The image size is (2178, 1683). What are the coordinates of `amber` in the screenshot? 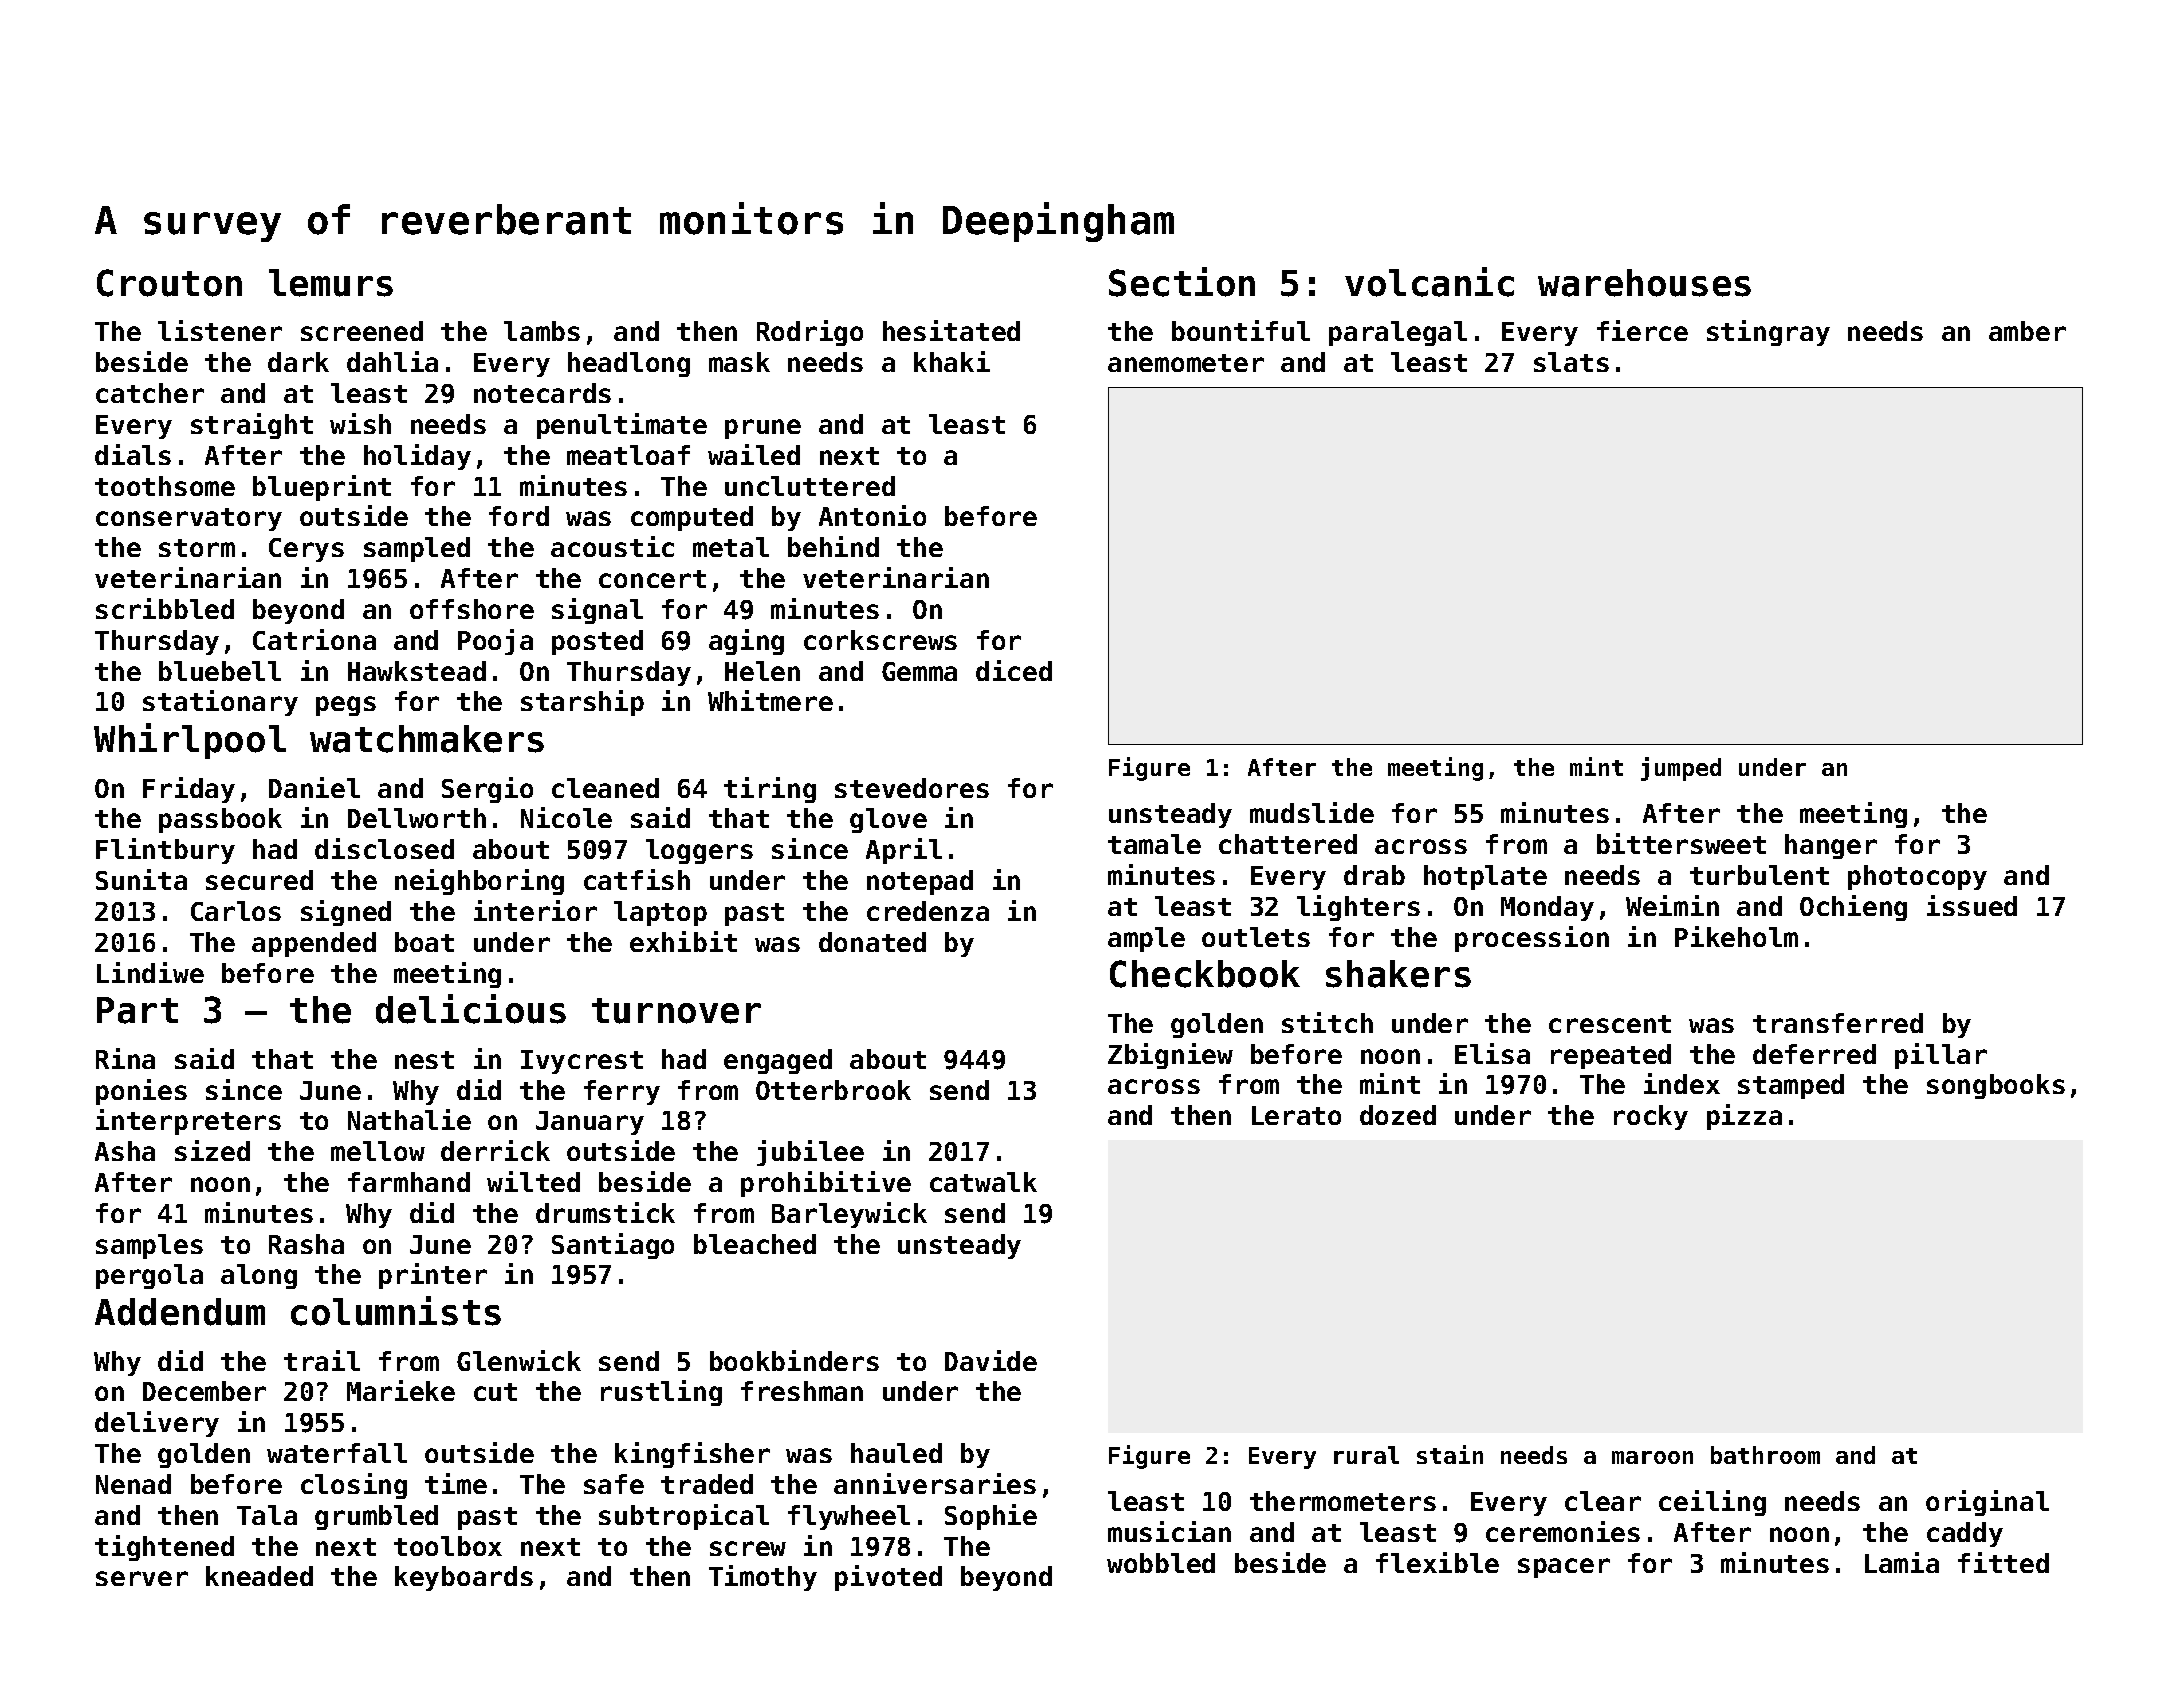 It's located at (2027, 331).
